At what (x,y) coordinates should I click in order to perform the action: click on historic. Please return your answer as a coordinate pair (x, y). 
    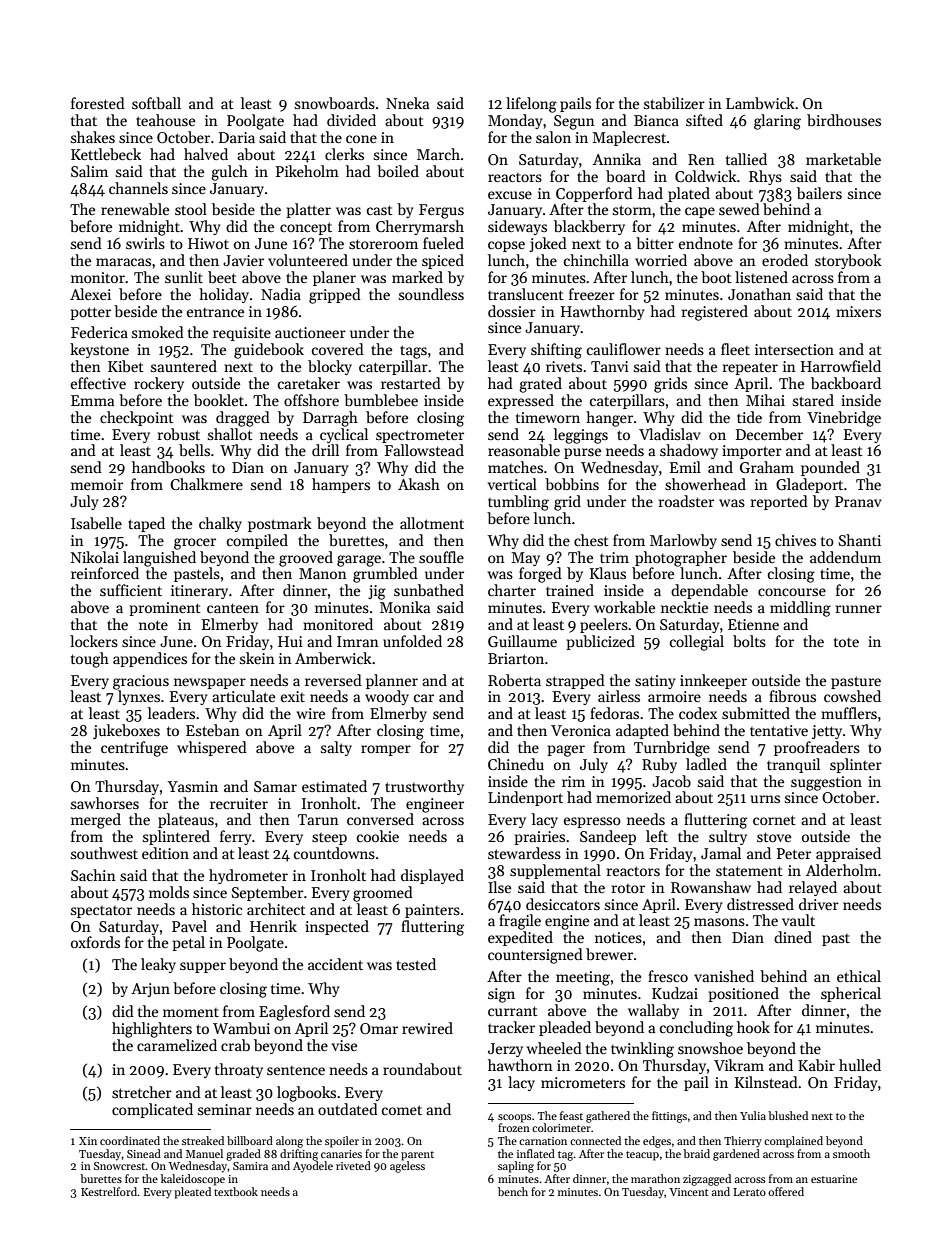
    Looking at the image, I should click on (217, 909).
